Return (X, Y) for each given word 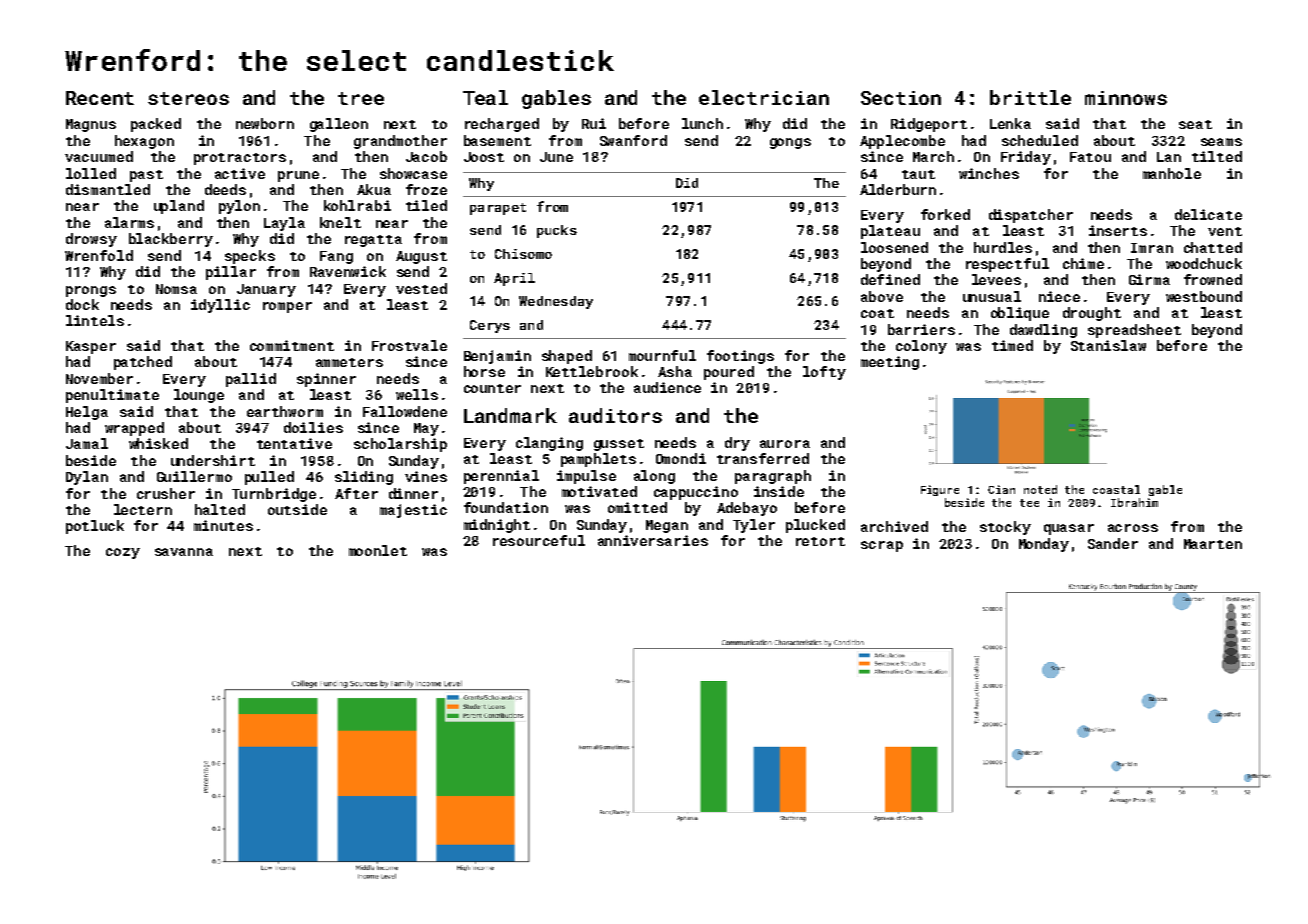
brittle (1030, 97)
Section (901, 98)
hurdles (1003, 247)
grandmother (400, 142)
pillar (231, 273)
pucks (557, 231)
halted (220, 509)
